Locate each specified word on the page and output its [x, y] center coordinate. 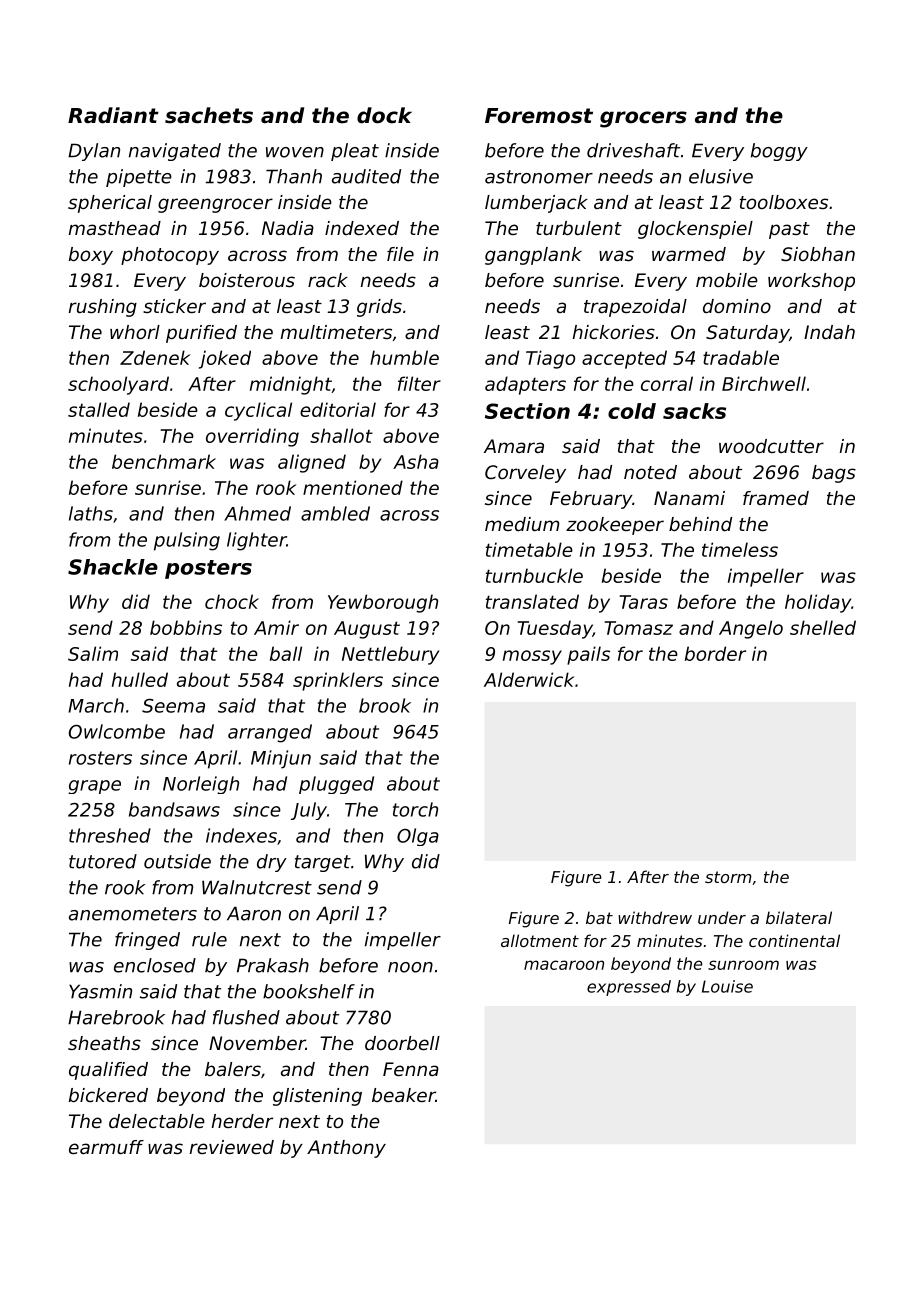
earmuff [106, 1147]
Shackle [113, 567]
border [715, 653]
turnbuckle [534, 575]
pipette [139, 178]
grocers [643, 119]
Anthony [346, 1149]
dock [384, 115]
